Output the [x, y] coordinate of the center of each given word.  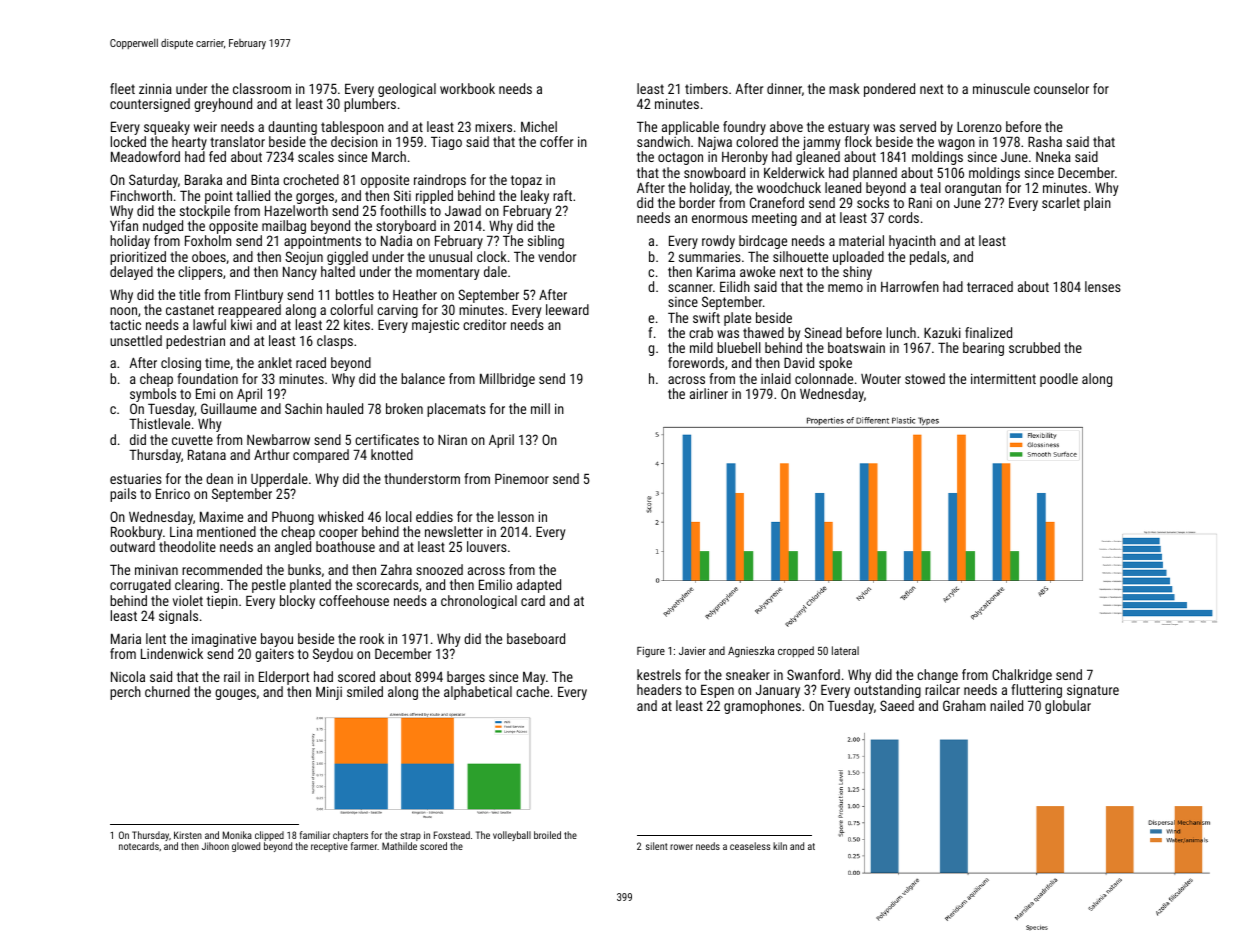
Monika [237, 835]
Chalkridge [1022, 676]
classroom [262, 88]
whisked [340, 516]
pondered [889, 90]
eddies [434, 516]
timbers [706, 88]
